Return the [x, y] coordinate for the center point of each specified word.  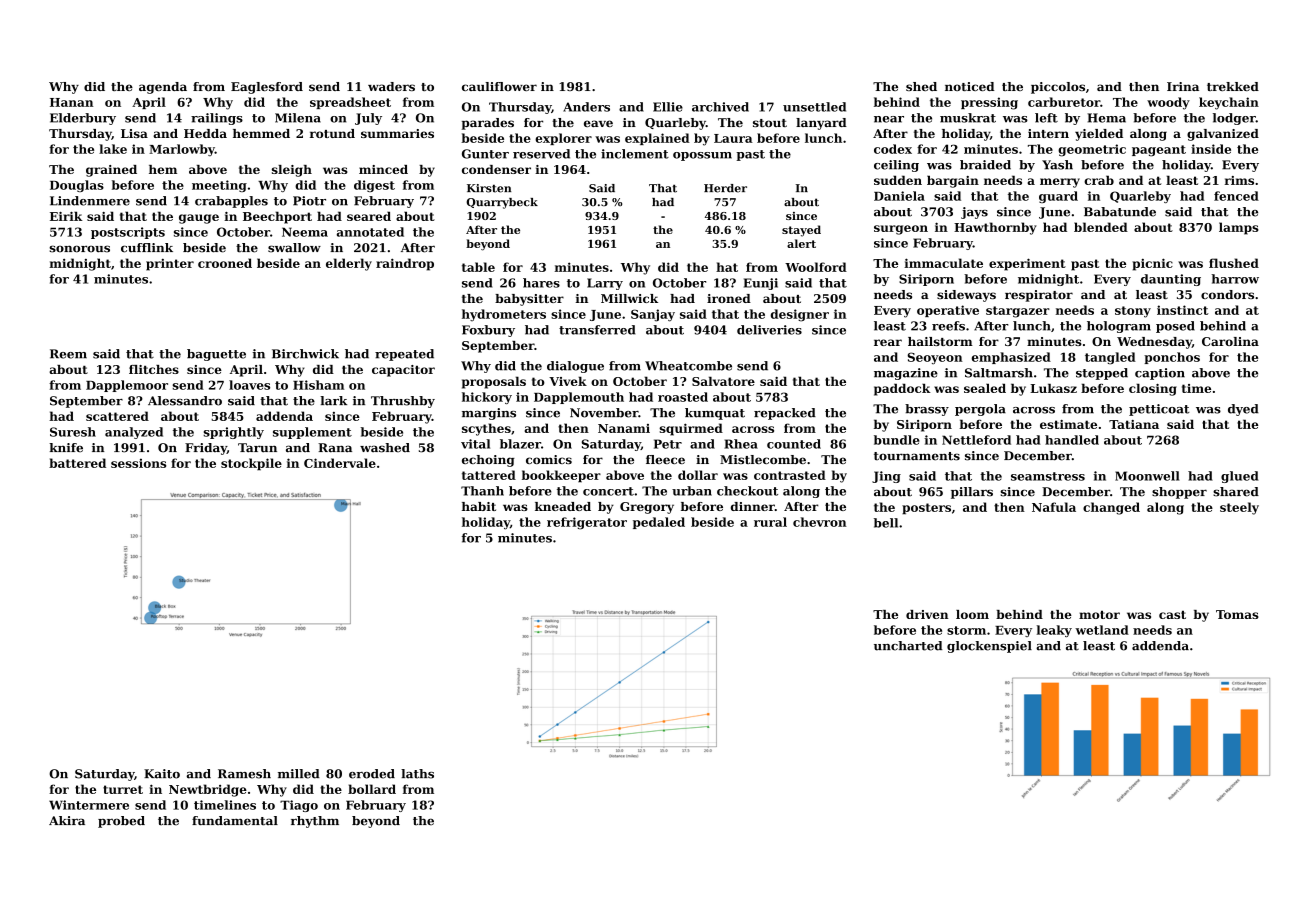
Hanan [71, 102]
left [1046, 118]
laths [417, 774]
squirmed [691, 429]
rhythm [315, 822]
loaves [249, 385]
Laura [733, 138]
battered [77, 463]
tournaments [917, 456]
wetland [1102, 630]
